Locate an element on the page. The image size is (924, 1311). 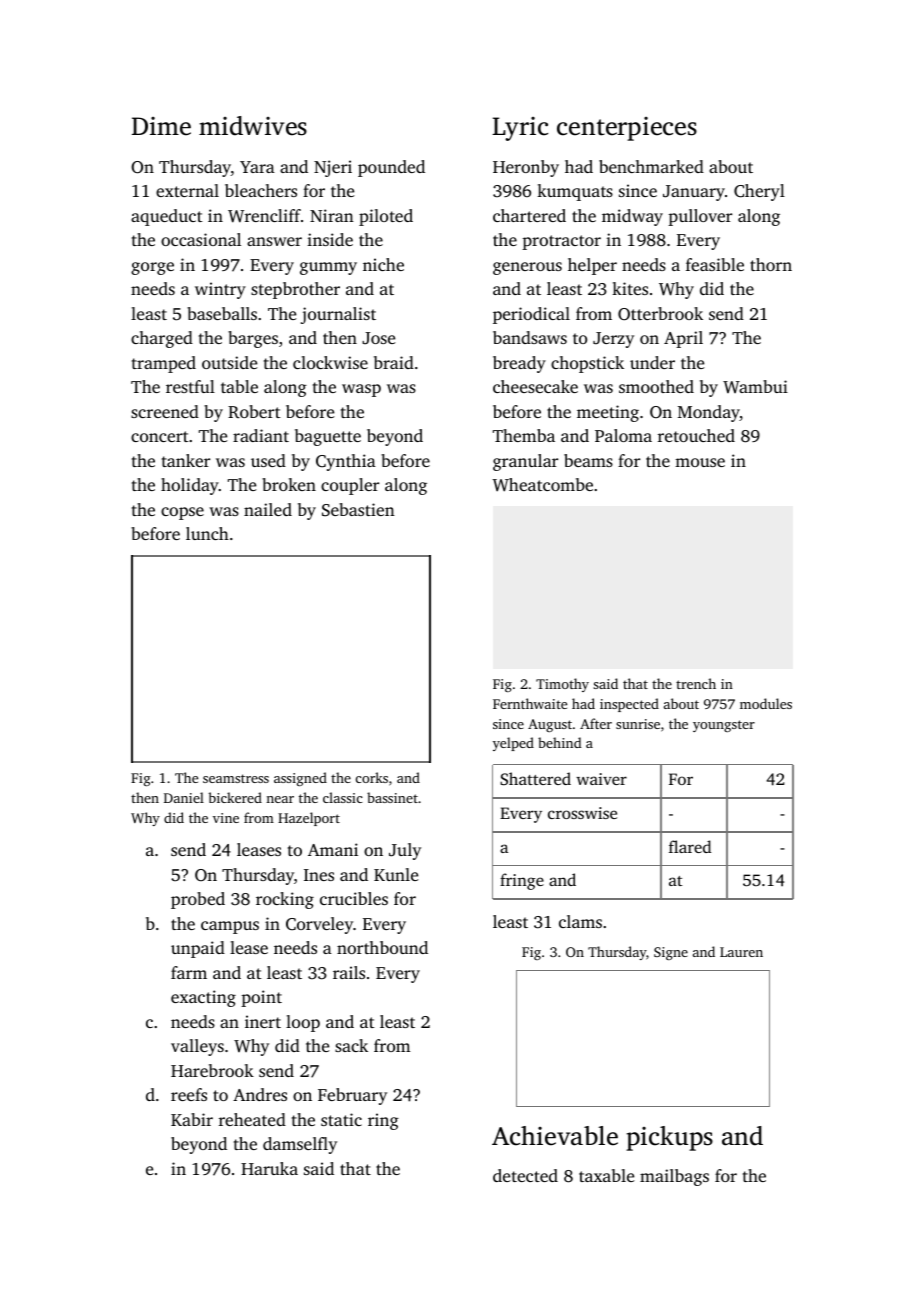
Daniel is located at coordinates (184, 797).
